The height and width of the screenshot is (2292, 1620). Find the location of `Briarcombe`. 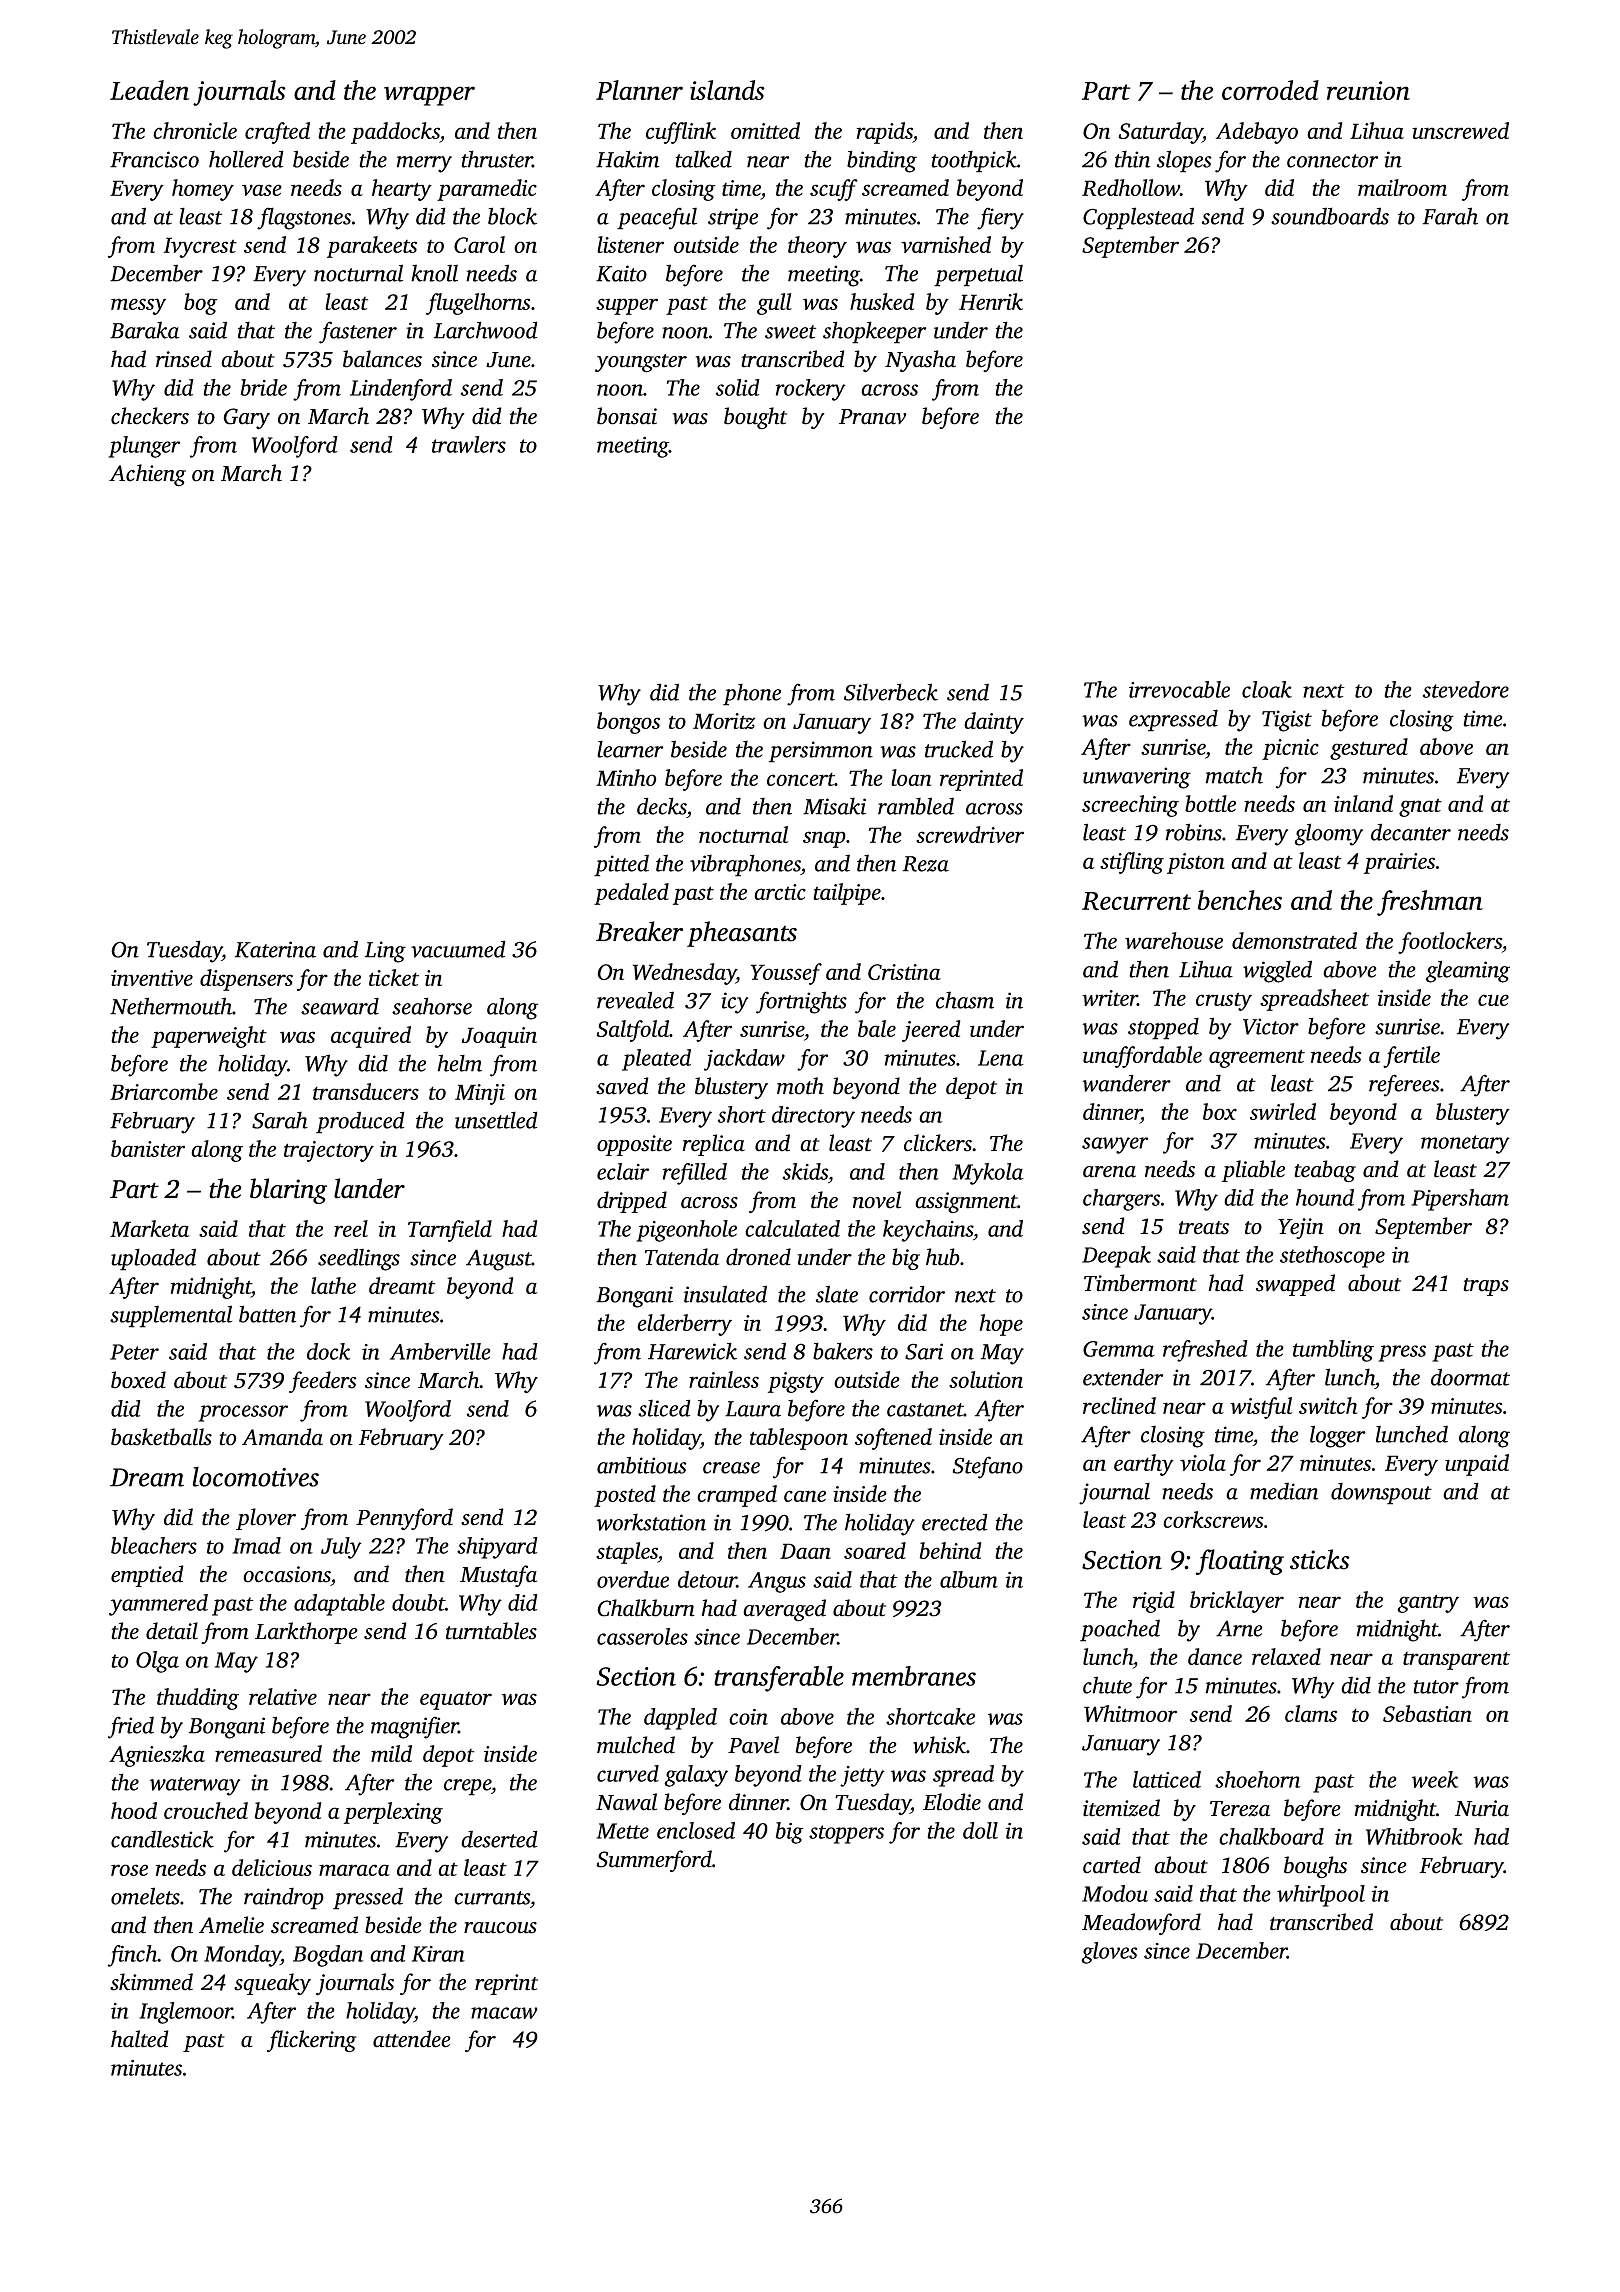

Briarcombe is located at coordinates (164, 1091).
